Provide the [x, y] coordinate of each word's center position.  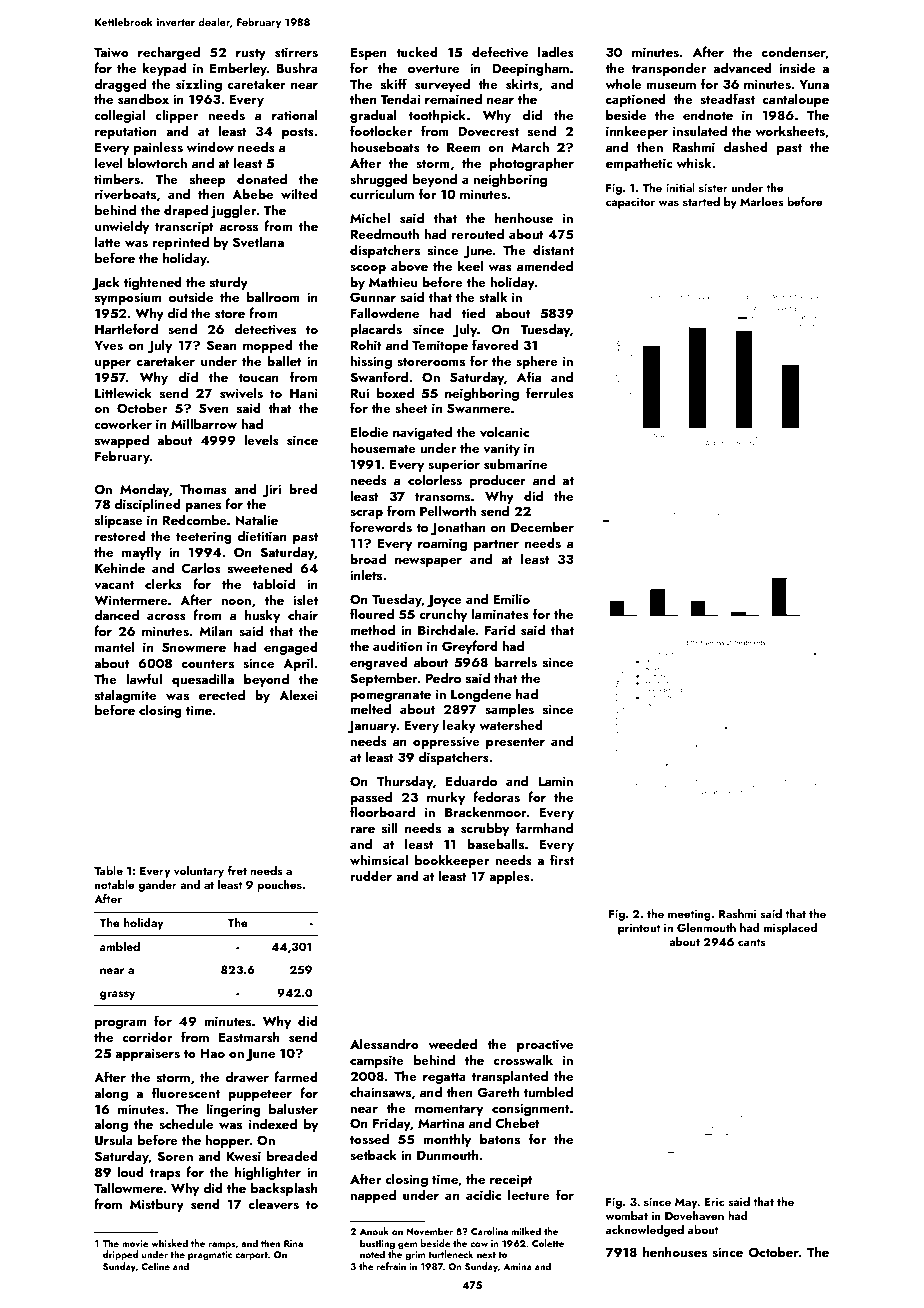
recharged [169, 53]
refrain [391, 1266]
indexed [273, 1123]
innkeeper [637, 132]
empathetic [639, 164]
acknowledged [645, 1231]
